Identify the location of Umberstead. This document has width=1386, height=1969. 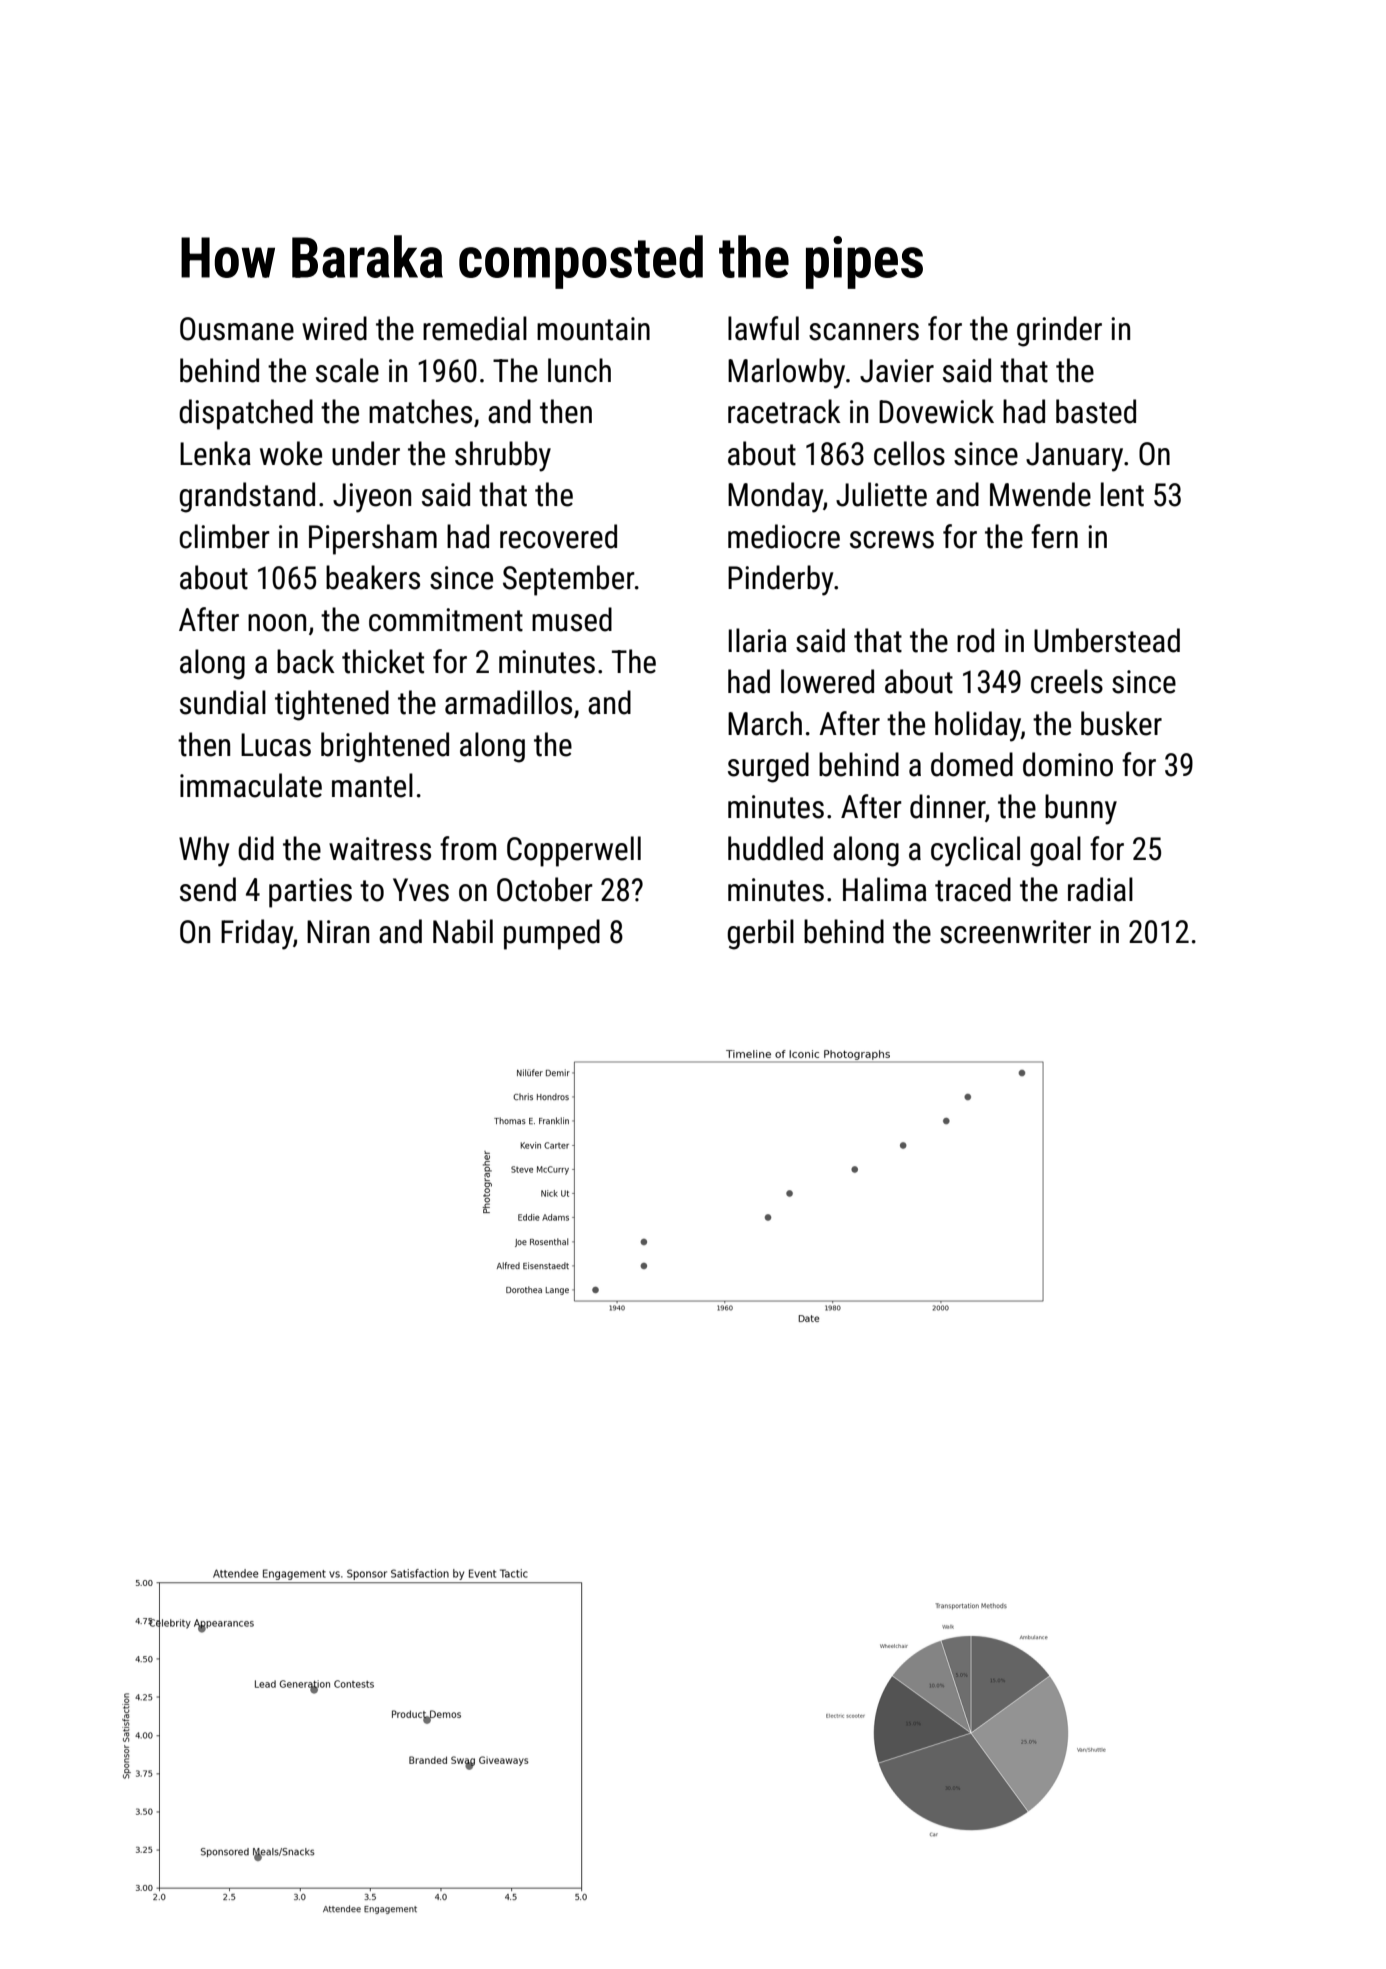
(1107, 640).
